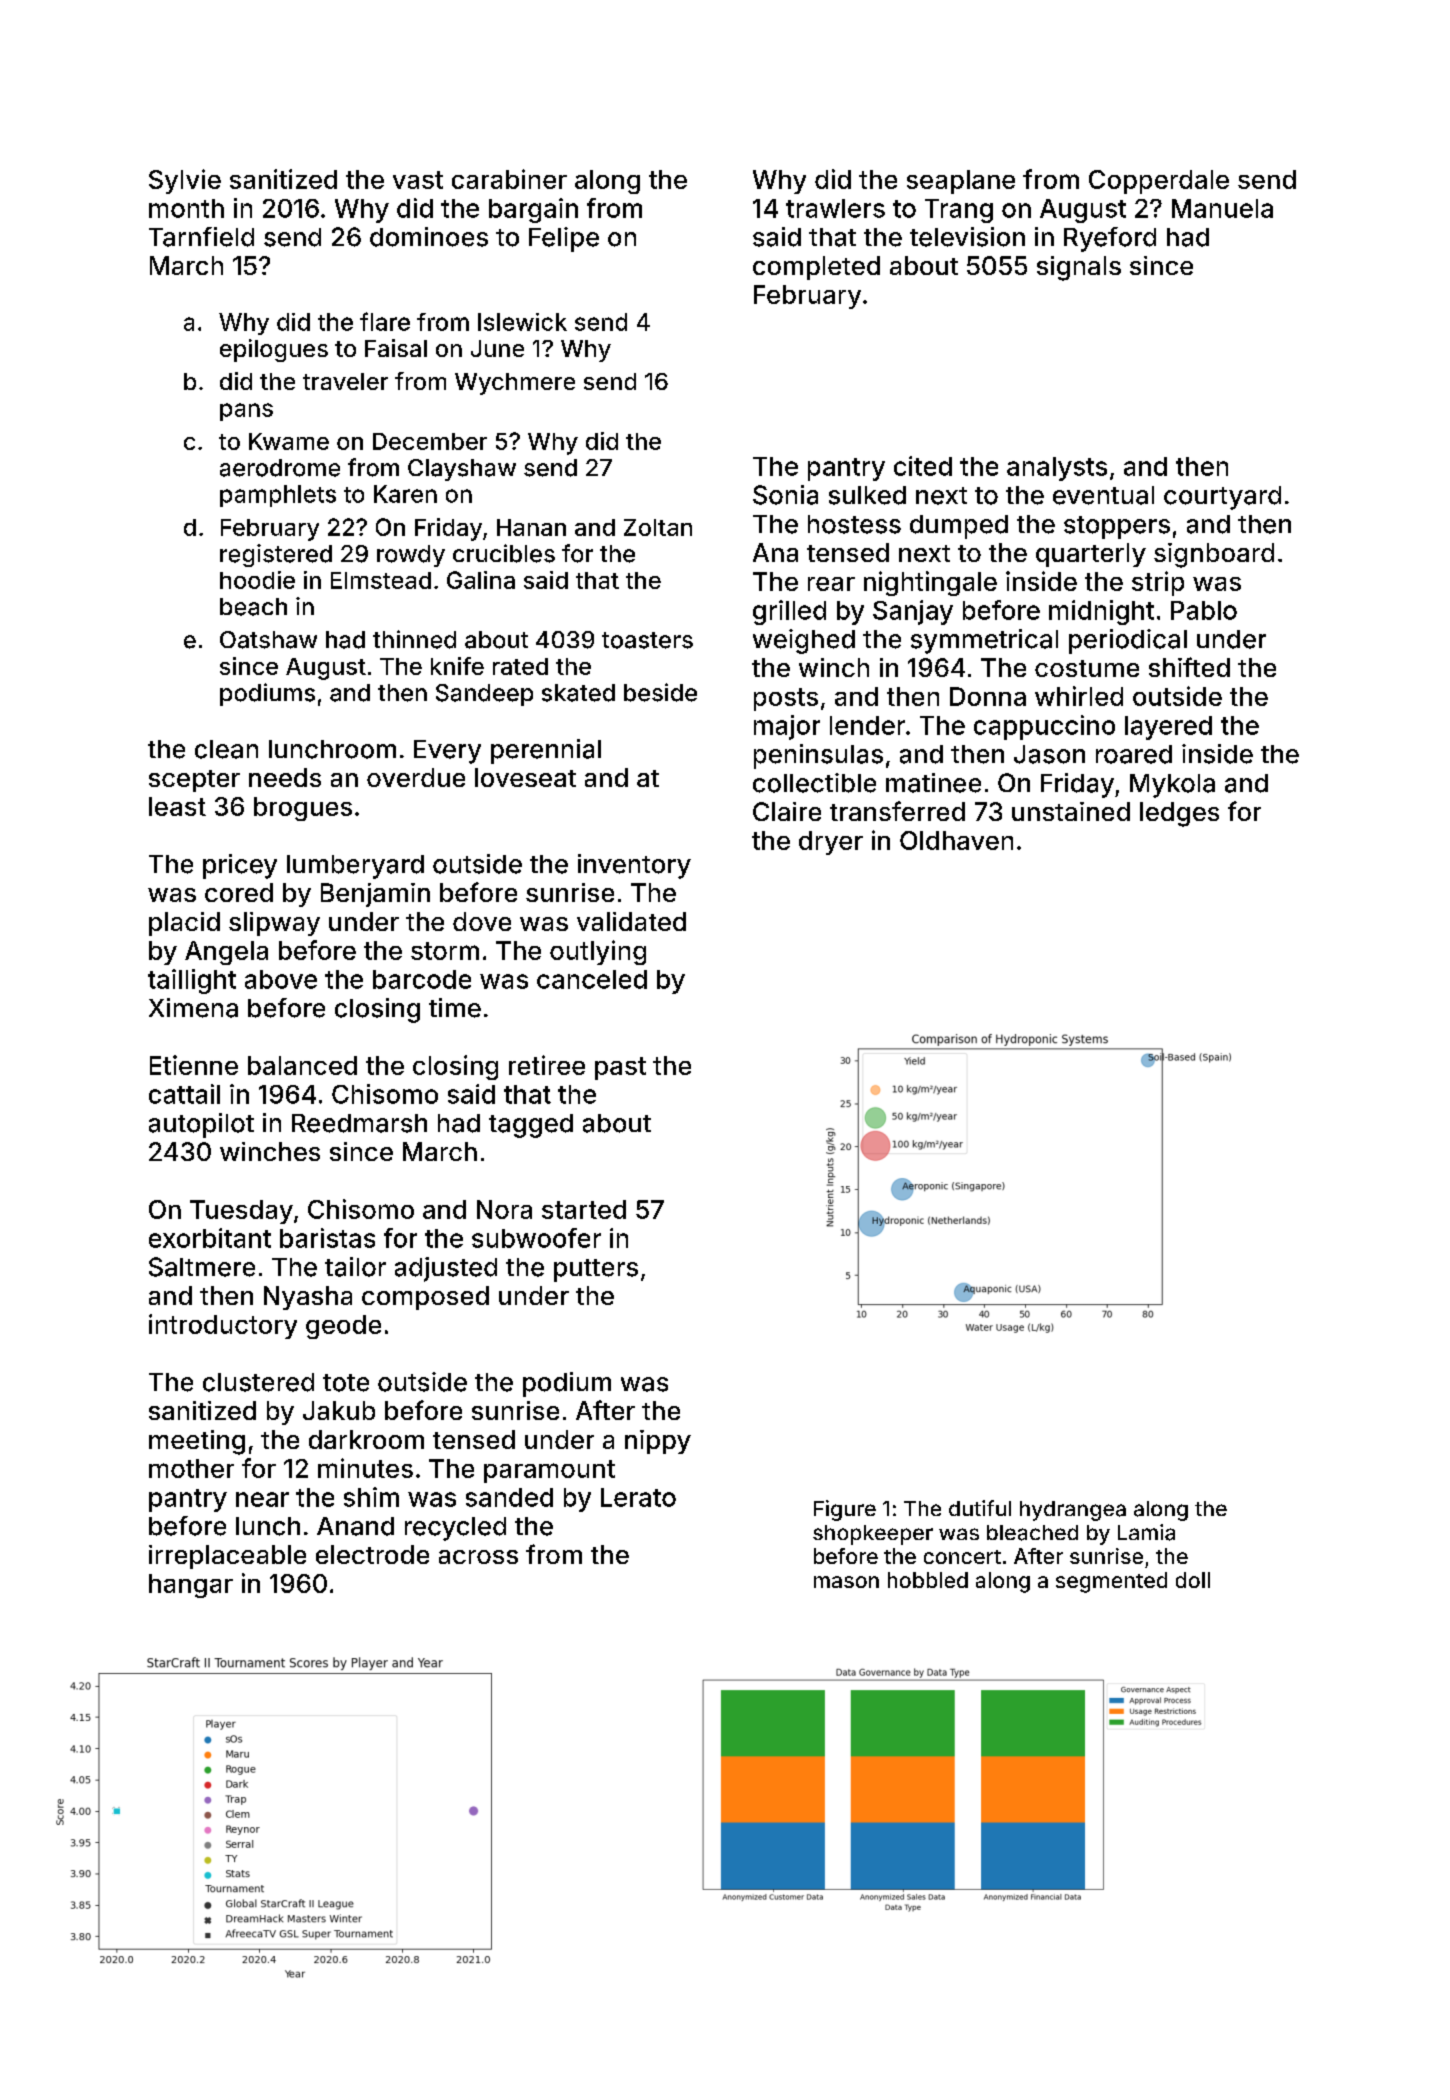  Describe the element at coordinates (371, 1497) in the document. I see `shim` at that location.
